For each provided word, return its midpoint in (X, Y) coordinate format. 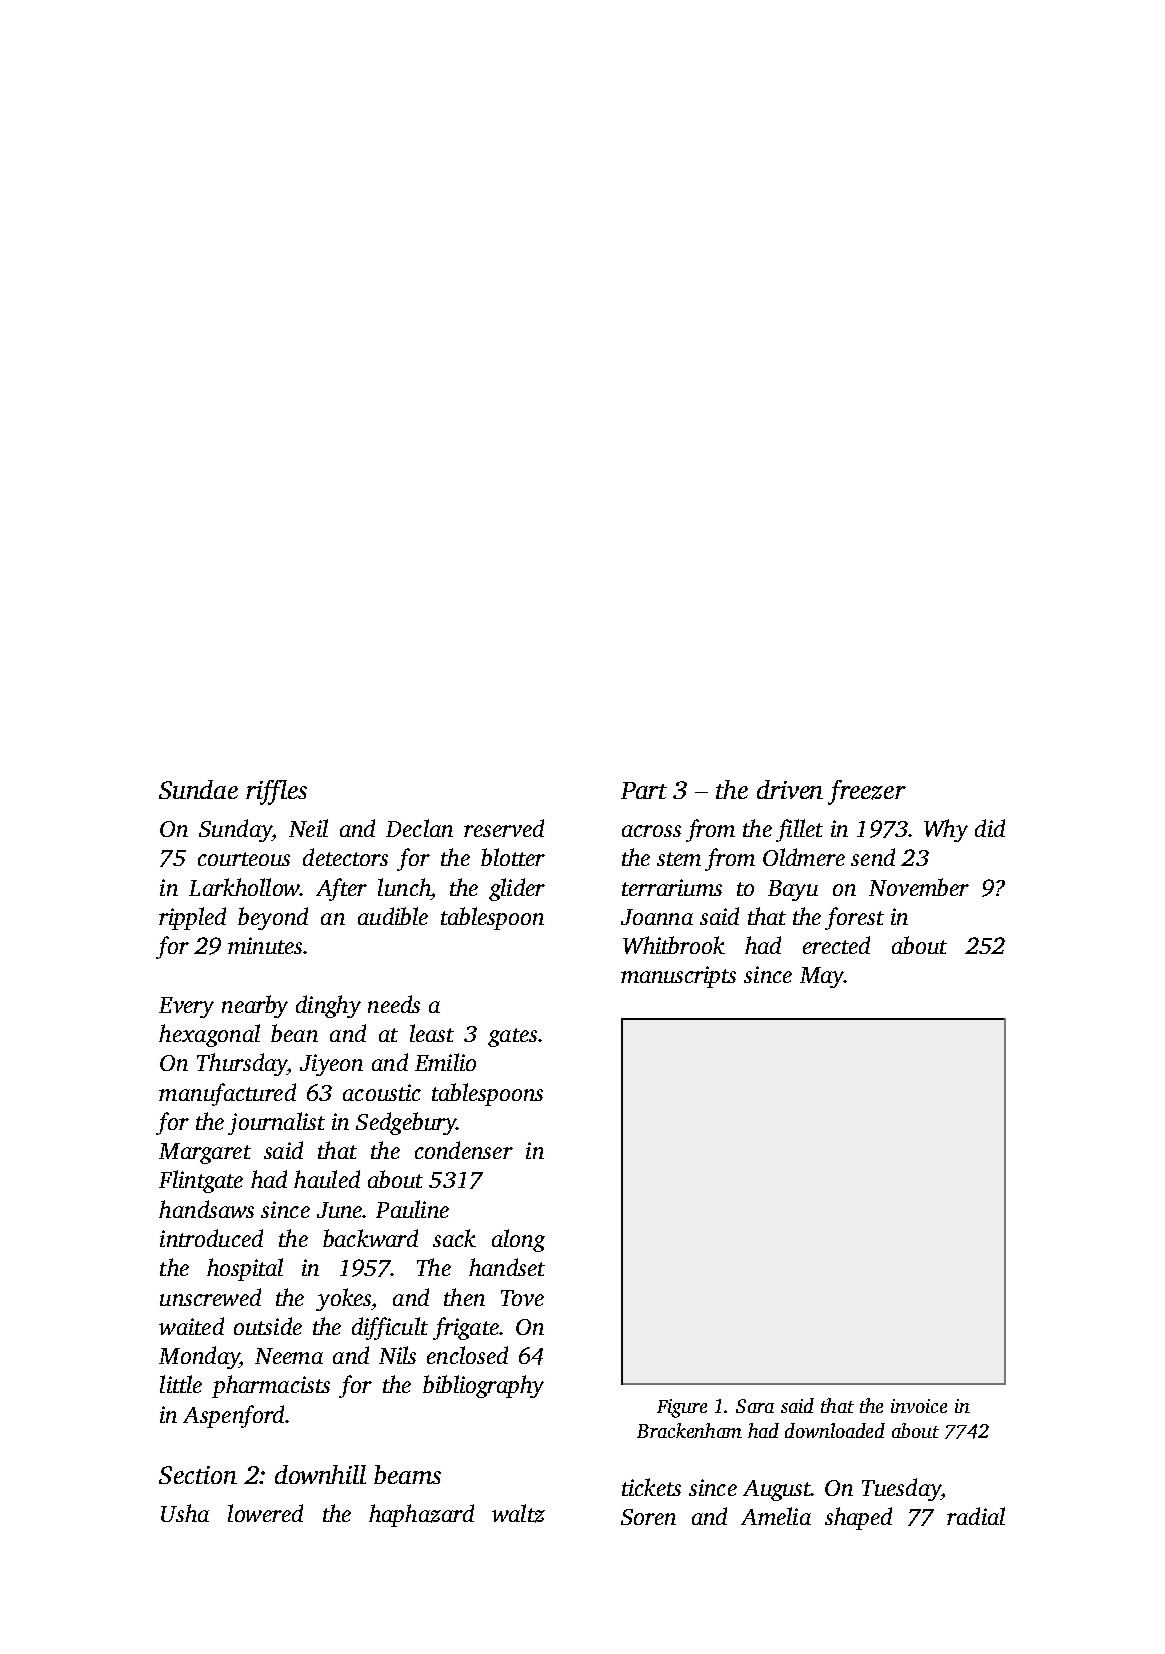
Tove (522, 1298)
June (340, 1210)
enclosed (467, 1355)
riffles (276, 792)
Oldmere (804, 857)
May (822, 977)
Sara (755, 1406)
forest (854, 918)
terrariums (672, 887)
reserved (504, 828)
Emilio (445, 1062)
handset (507, 1267)
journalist (276, 1123)
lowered (265, 1513)
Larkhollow (244, 887)
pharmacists (271, 1386)
